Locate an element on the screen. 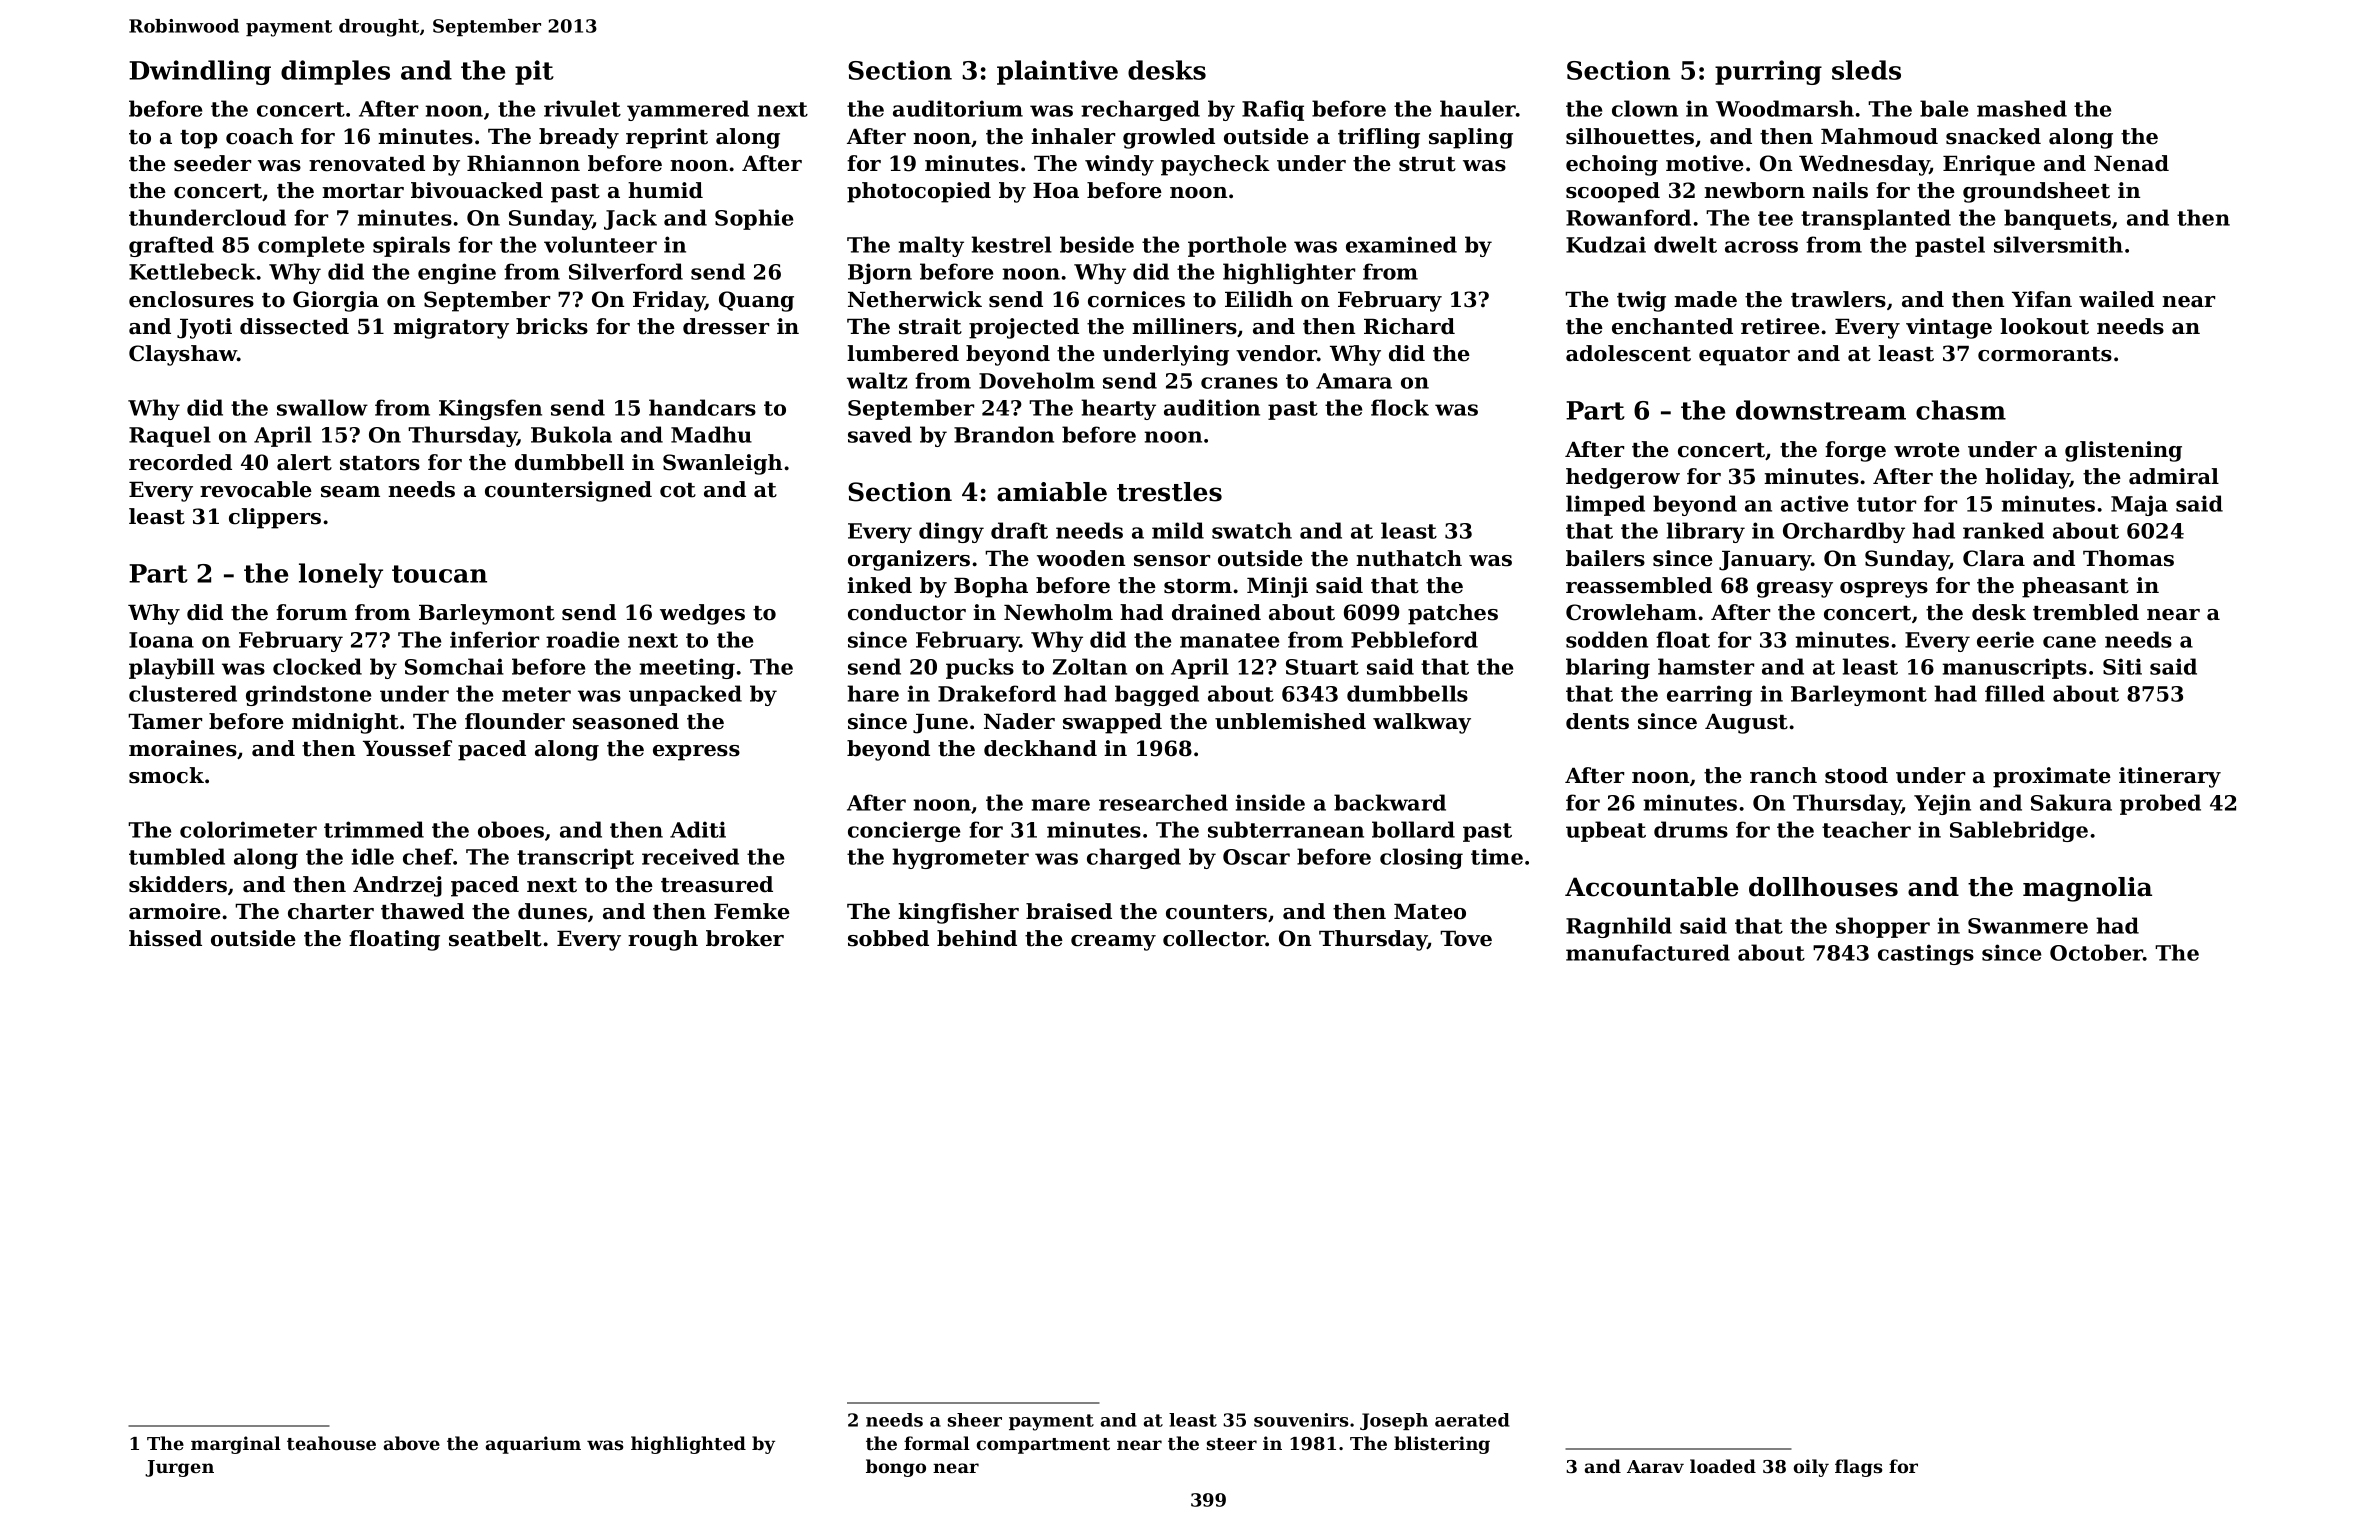 The height and width of the screenshot is (1540, 2380). flags is located at coordinates (1858, 1468).
